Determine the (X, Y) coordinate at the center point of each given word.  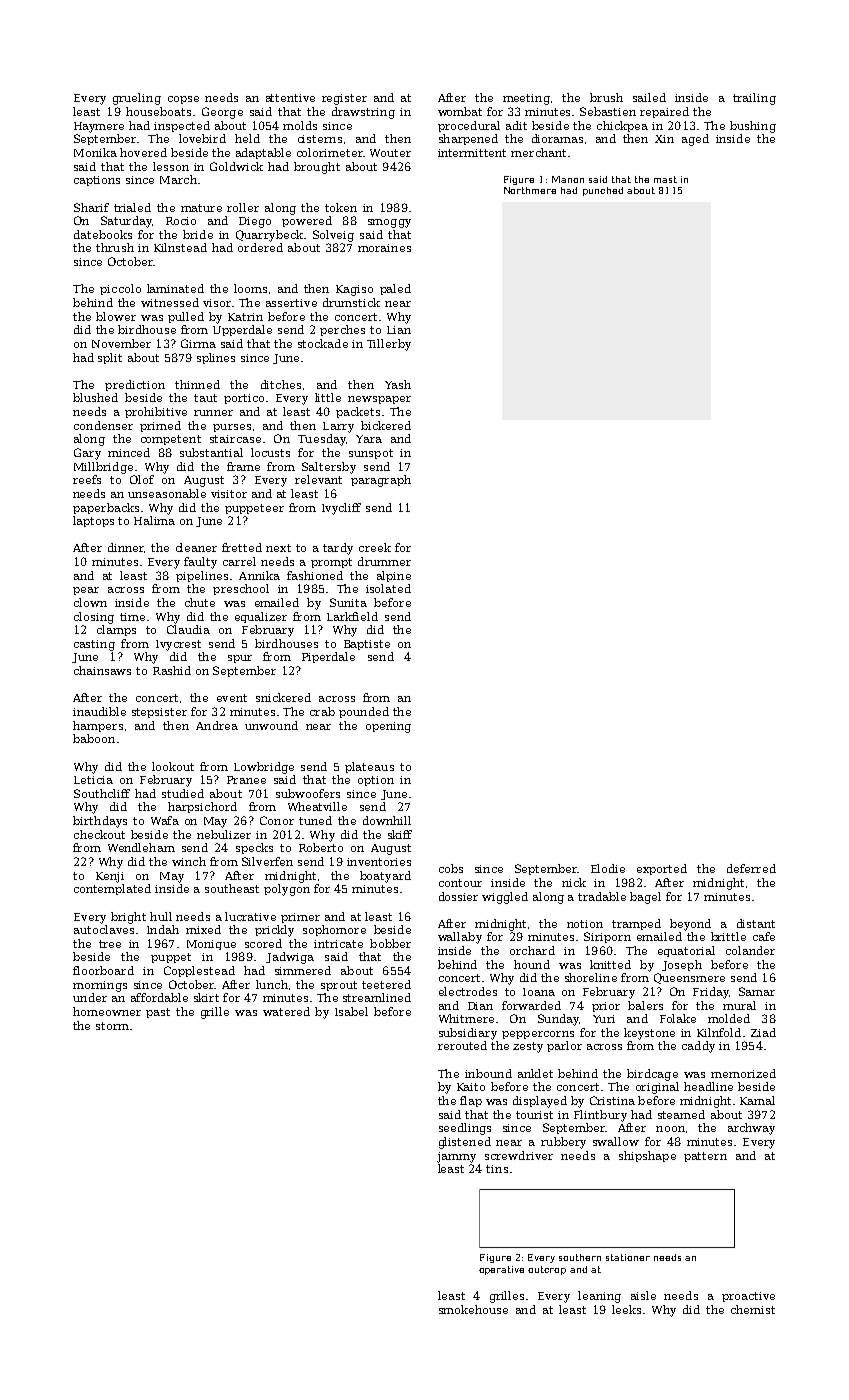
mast (665, 179)
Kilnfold (719, 1032)
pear (86, 591)
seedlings (465, 1129)
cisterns (320, 139)
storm (112, 1026)
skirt (206, 997)
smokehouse (473, 1309)
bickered (386, 425)
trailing (754, 99)
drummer (384, 561)
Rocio (181, 221)
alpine (394, 576)
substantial (211, 452)
